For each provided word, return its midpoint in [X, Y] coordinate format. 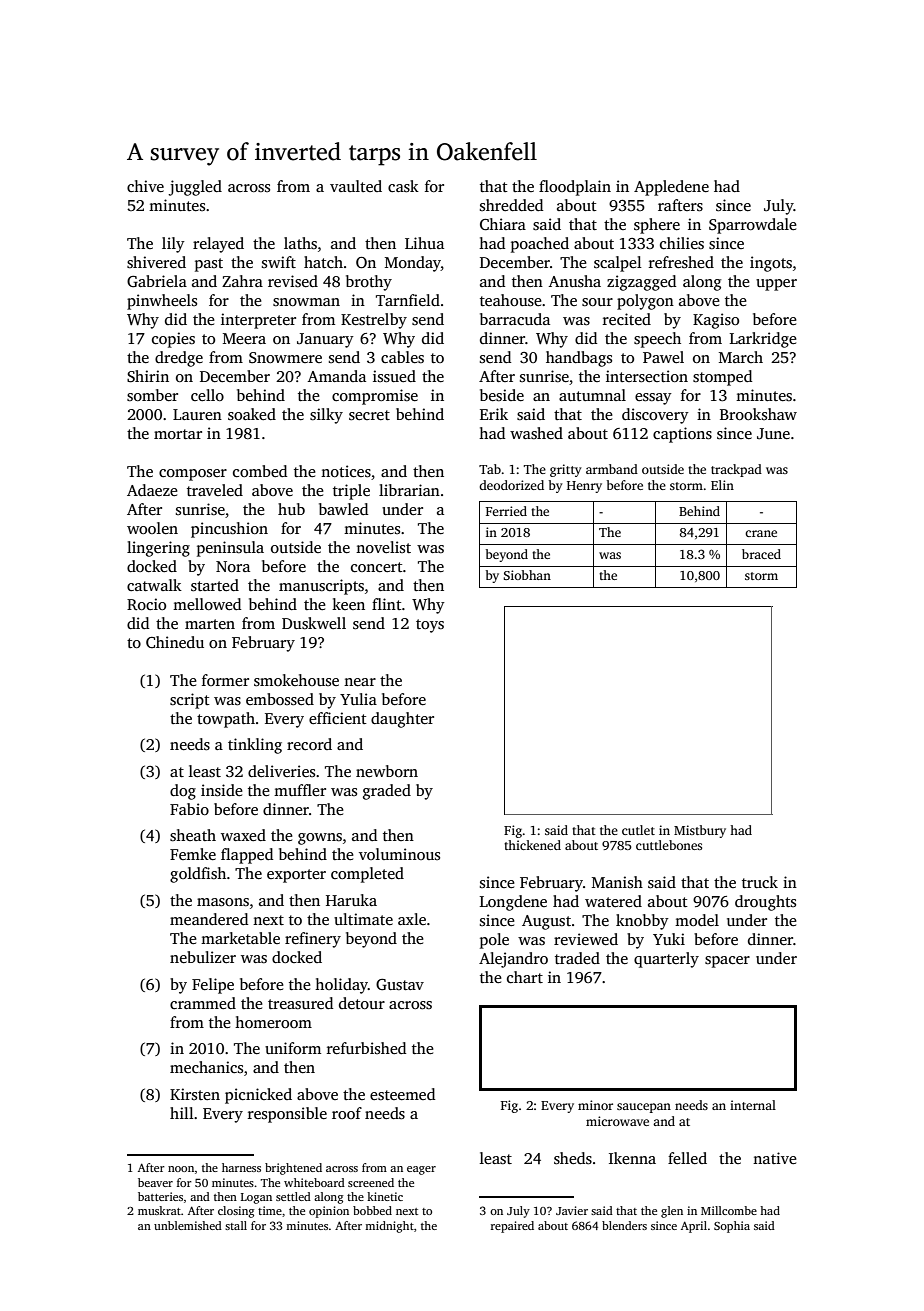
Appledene [671, 188]
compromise [375, 397]
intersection [647, 376]
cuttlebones [669, 845]
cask [403, 186]
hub [291, 509]
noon [181, 1169]
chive [145, 186]
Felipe [213, 986]
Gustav [400, 985]
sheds [573, 1158]
